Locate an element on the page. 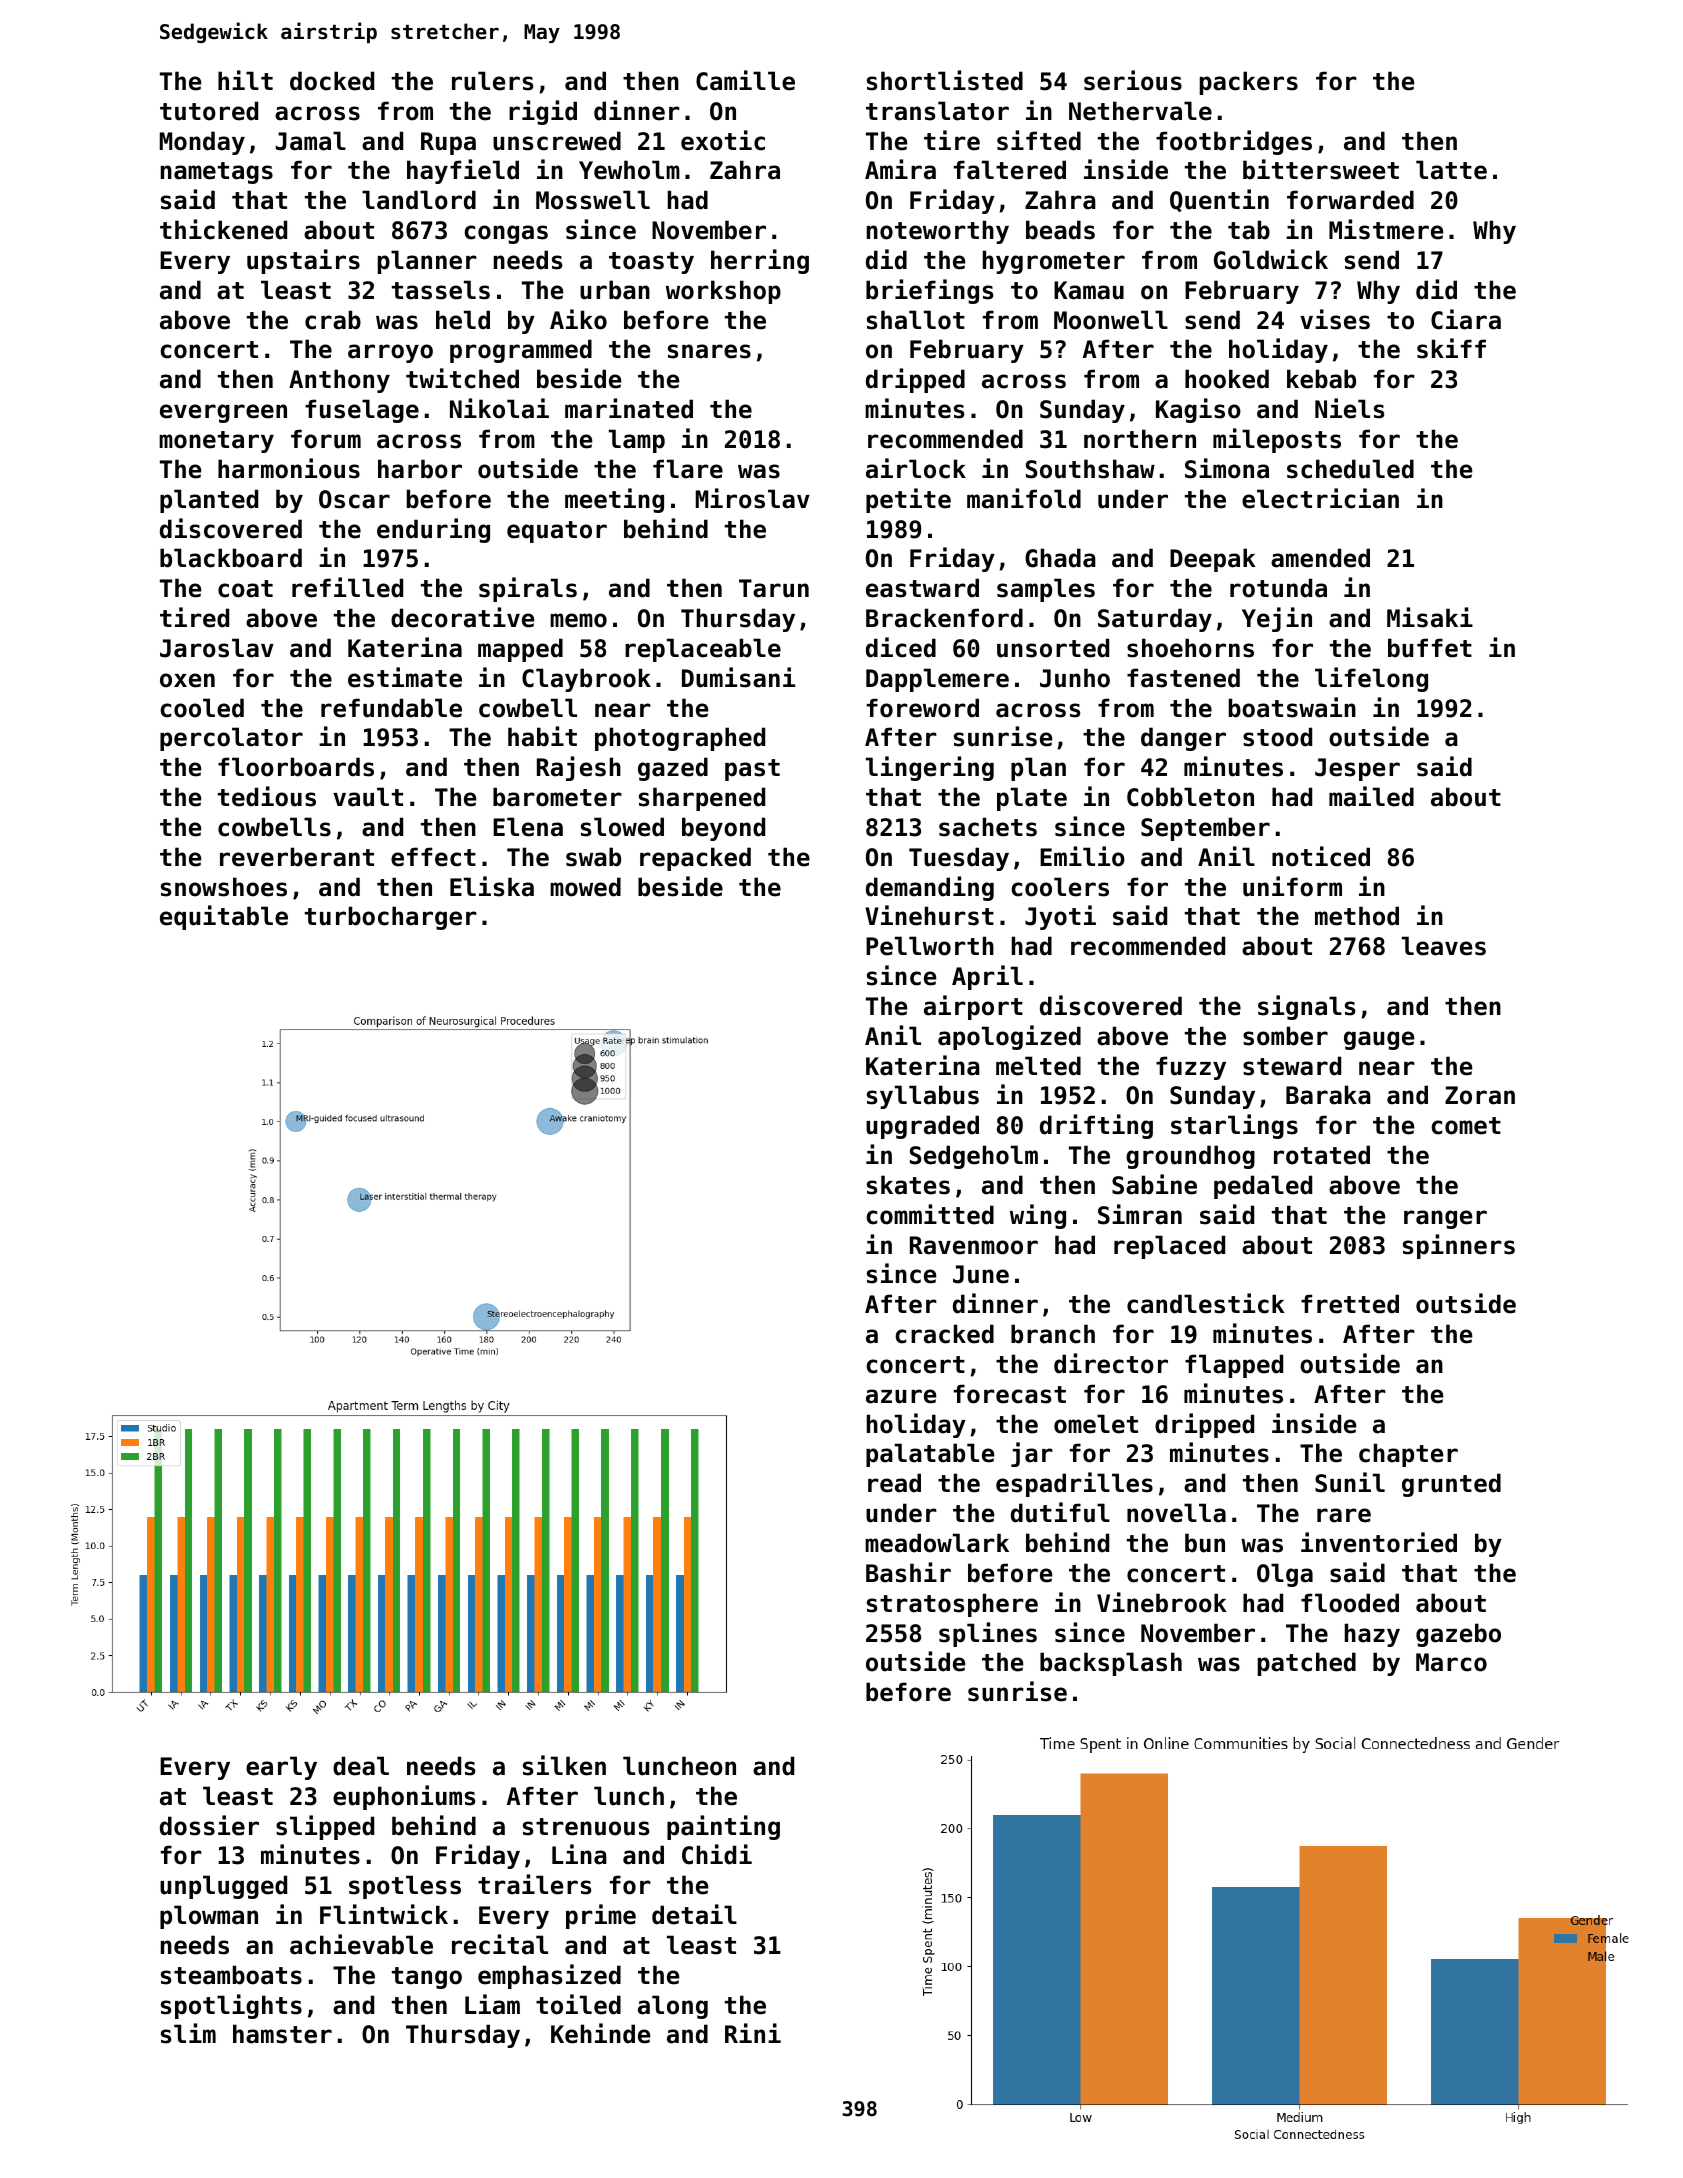  rulers is located at coordinates (493, 81).
